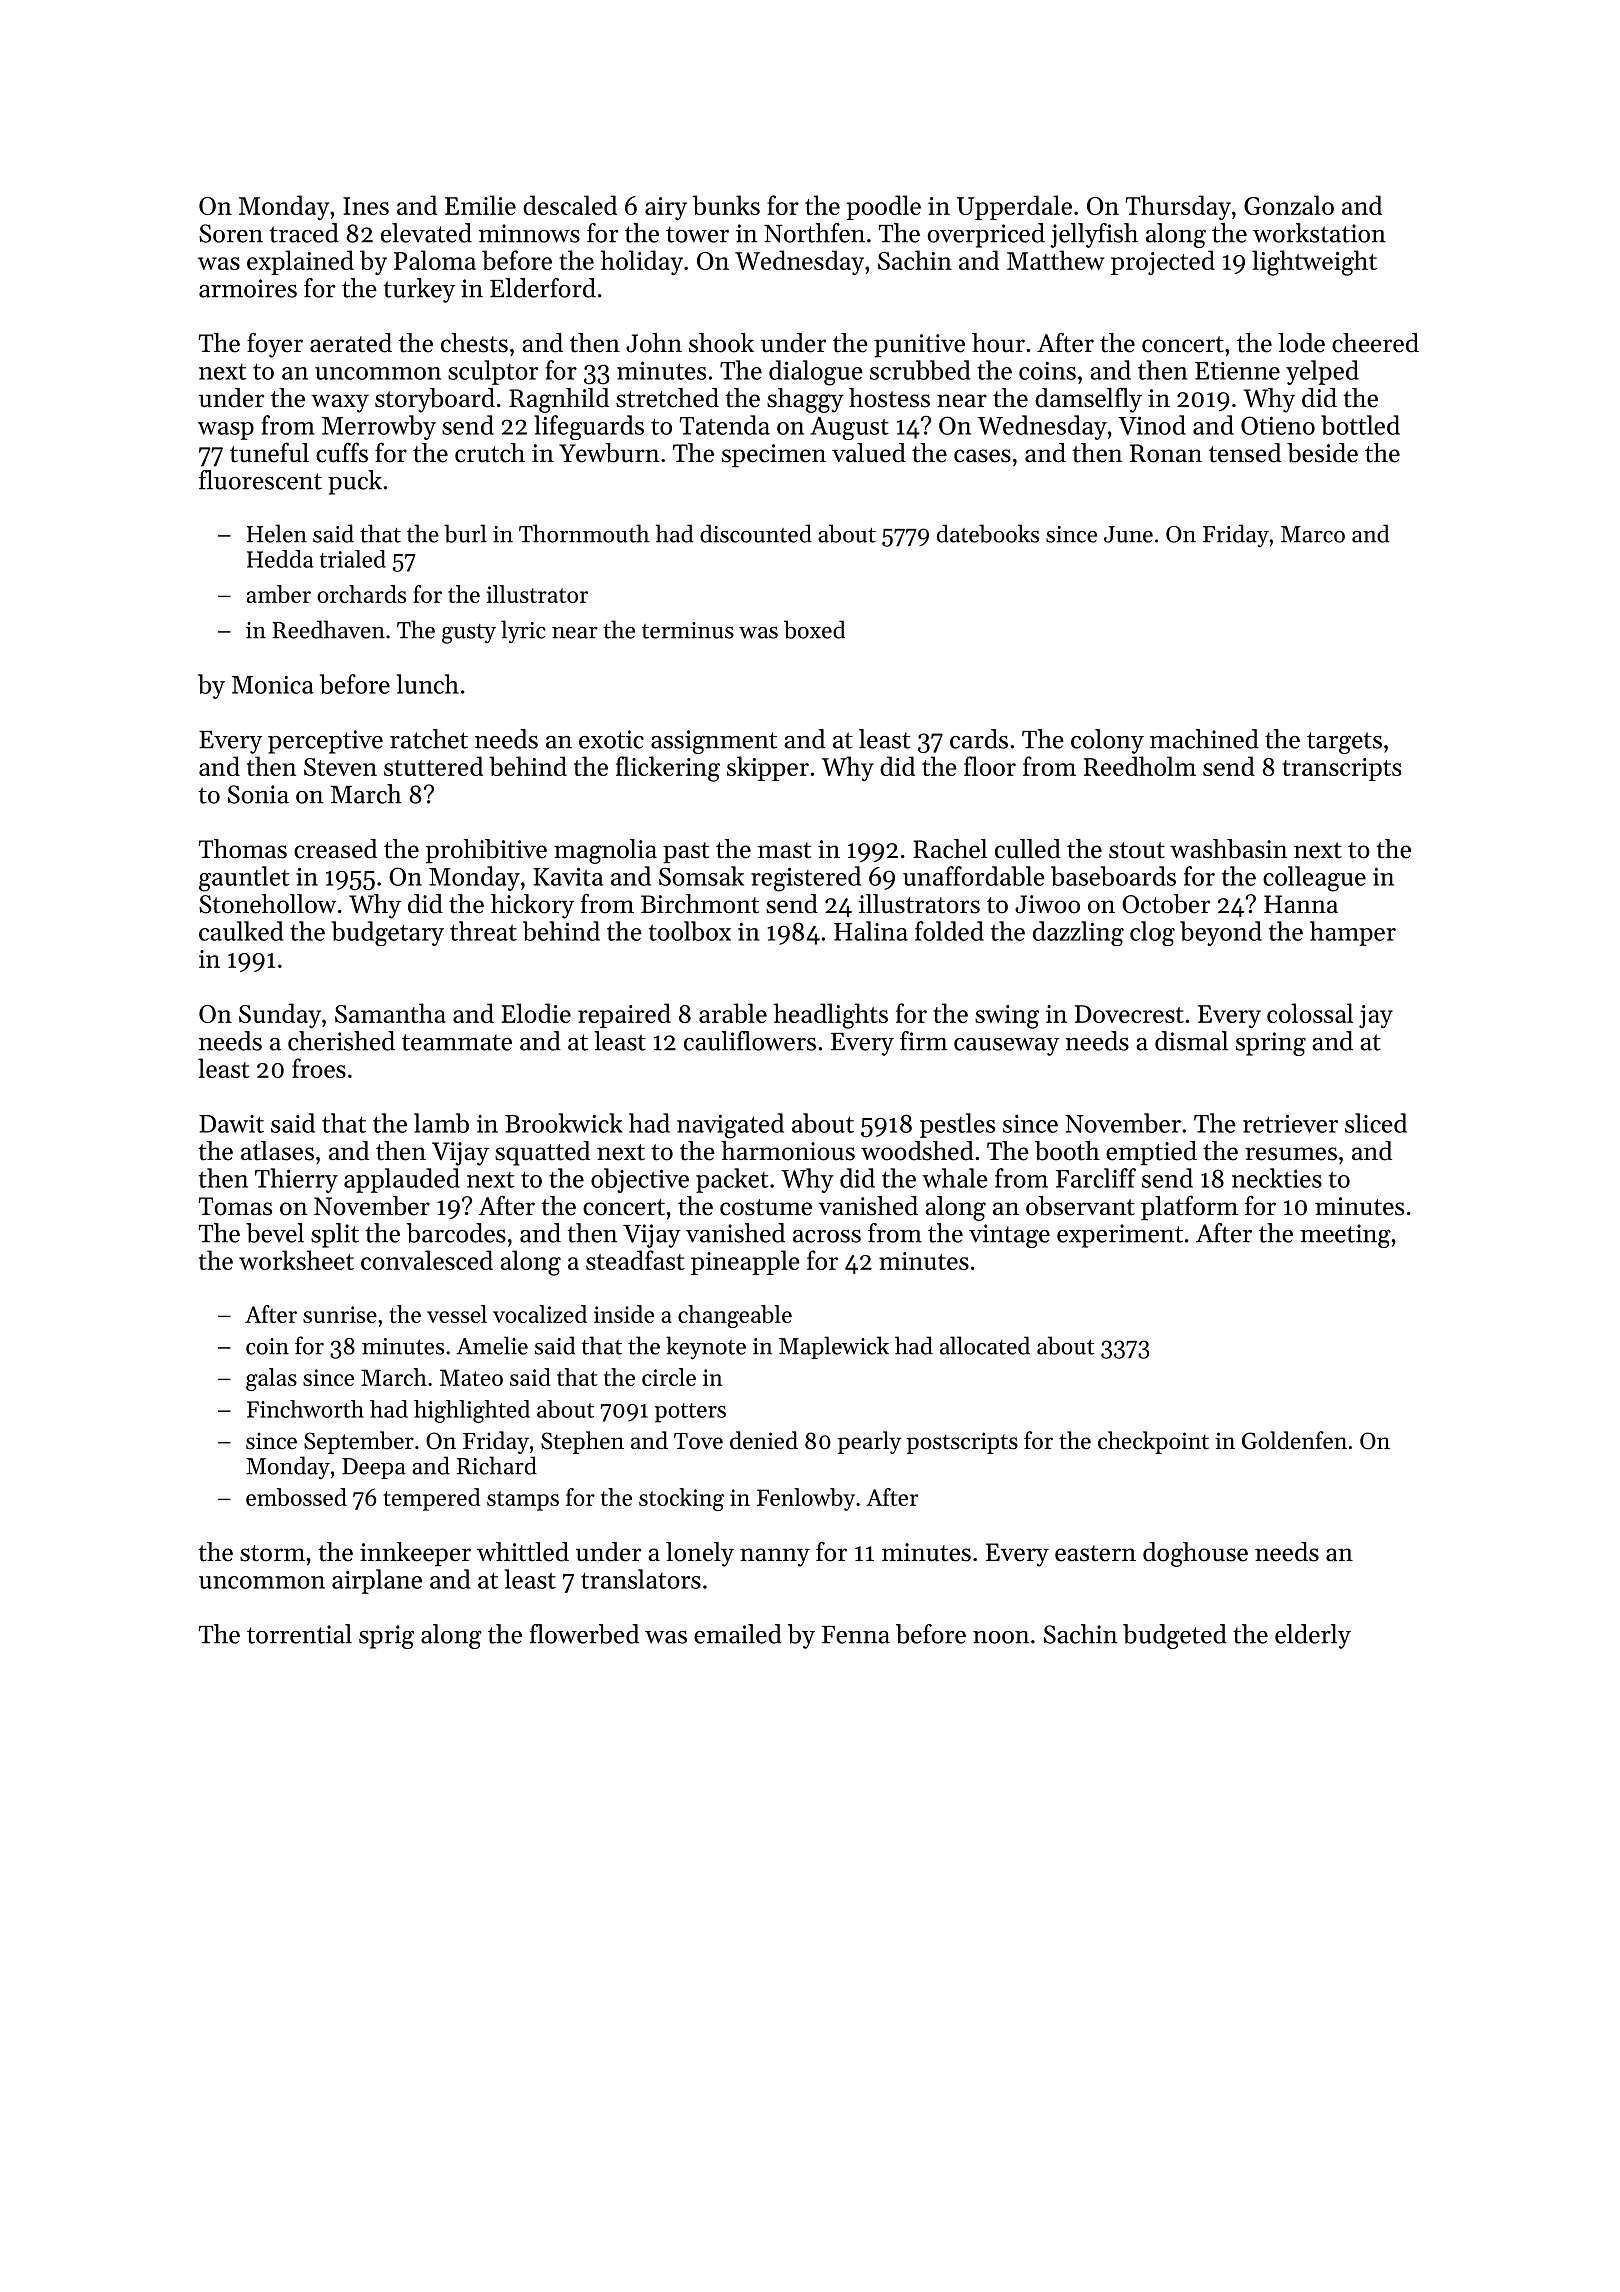 The image size is (1620, 2292). What do you see at coordinates (490, 453) in the screenshot?
I see `crutch` at bounding box center [490, 453].
